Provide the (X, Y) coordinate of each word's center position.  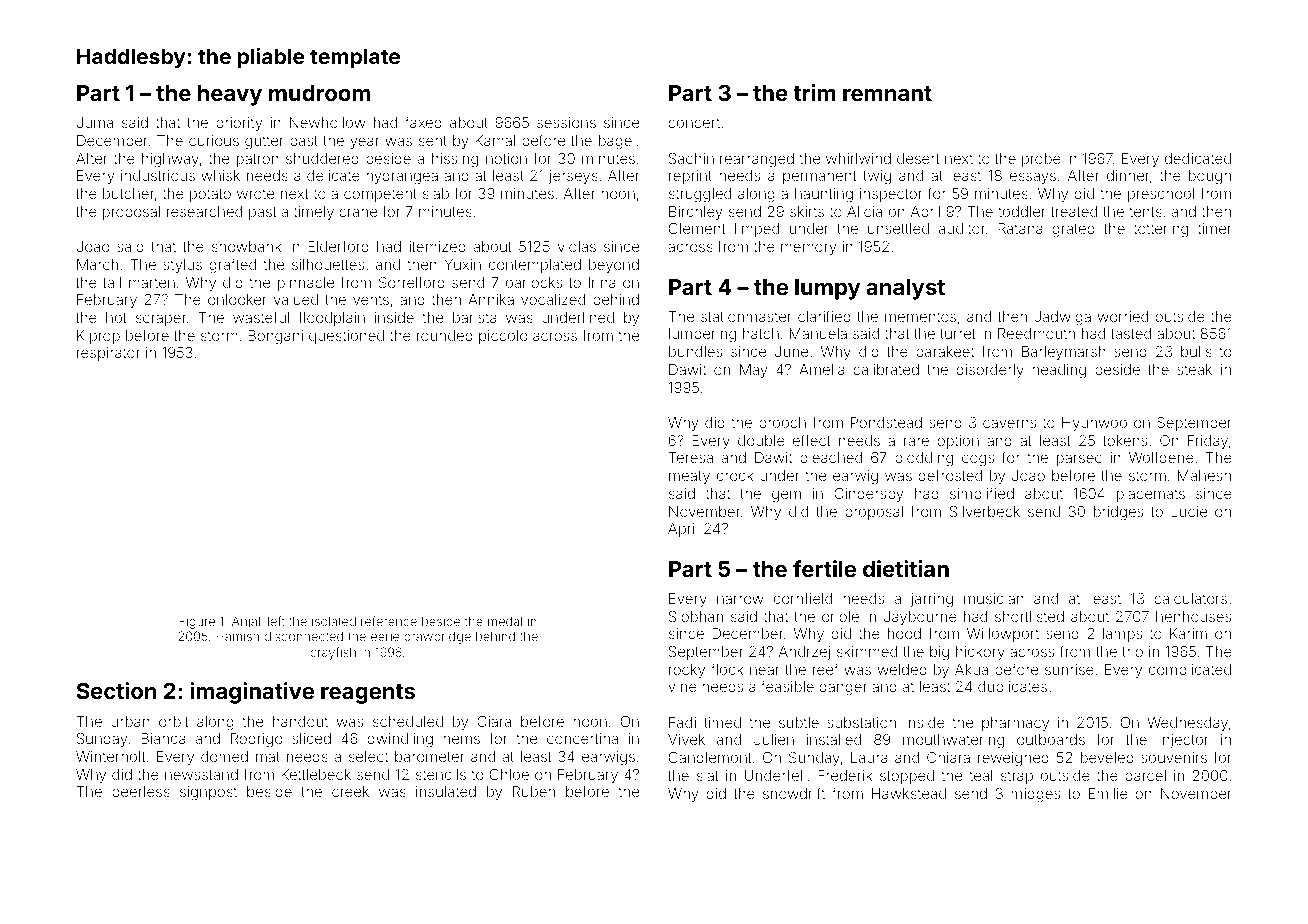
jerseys (573, 177)
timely (314, 213)
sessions (566, 122)
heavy (230, 95)
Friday (1208, 442)
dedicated (1198, 158)
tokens (1125, 440)
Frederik (845, 775)
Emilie (1108, 793)
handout (300, 721)
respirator (108, 354)
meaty (689, 477)
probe (1041, 160)
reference (389, 621)
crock (735, 475)
